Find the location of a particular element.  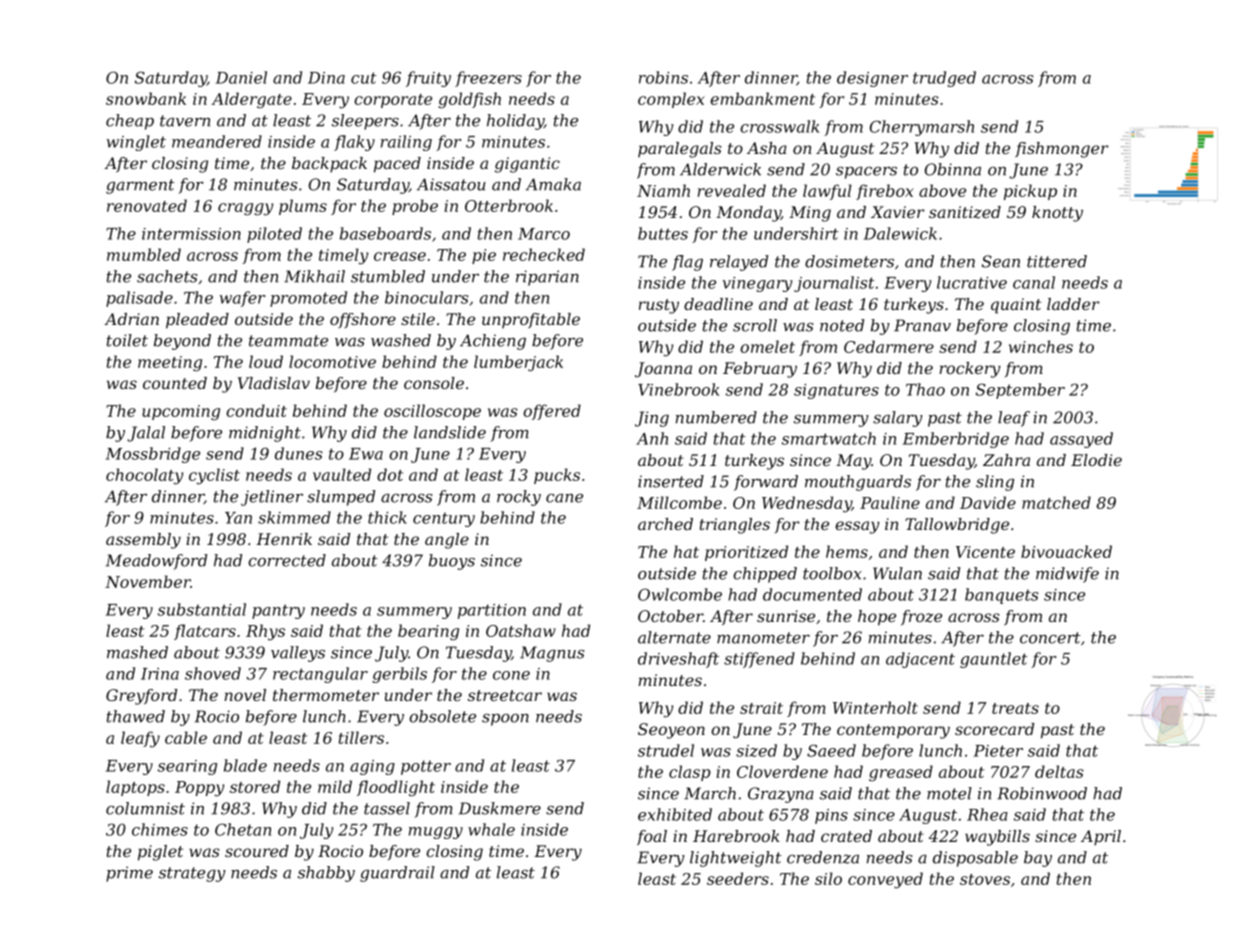

assayed is located at coordinates (1081, 440).
